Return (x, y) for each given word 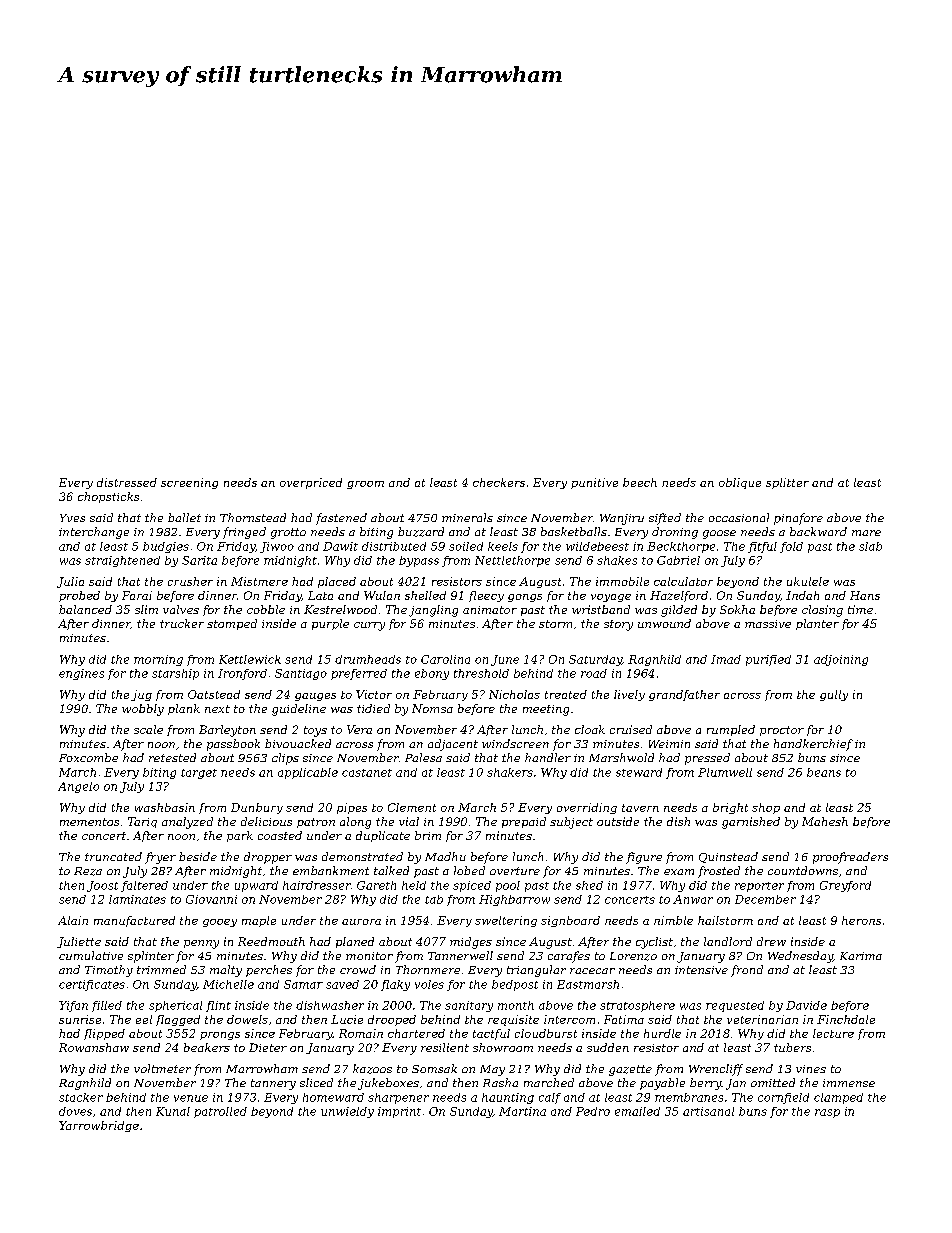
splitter (787, 483)
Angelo (78, 787)
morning (158, 660)
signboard (570, 921)
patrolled (220, 1112)
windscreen (515, 743)
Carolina (445, 659)
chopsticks (108, 497)
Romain (361, 1033)
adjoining (841, 660)
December (765, 899)
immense (849, 1083)
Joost (102, 886)
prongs (220, 1036)
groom (365, 485)
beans (824, 772)
